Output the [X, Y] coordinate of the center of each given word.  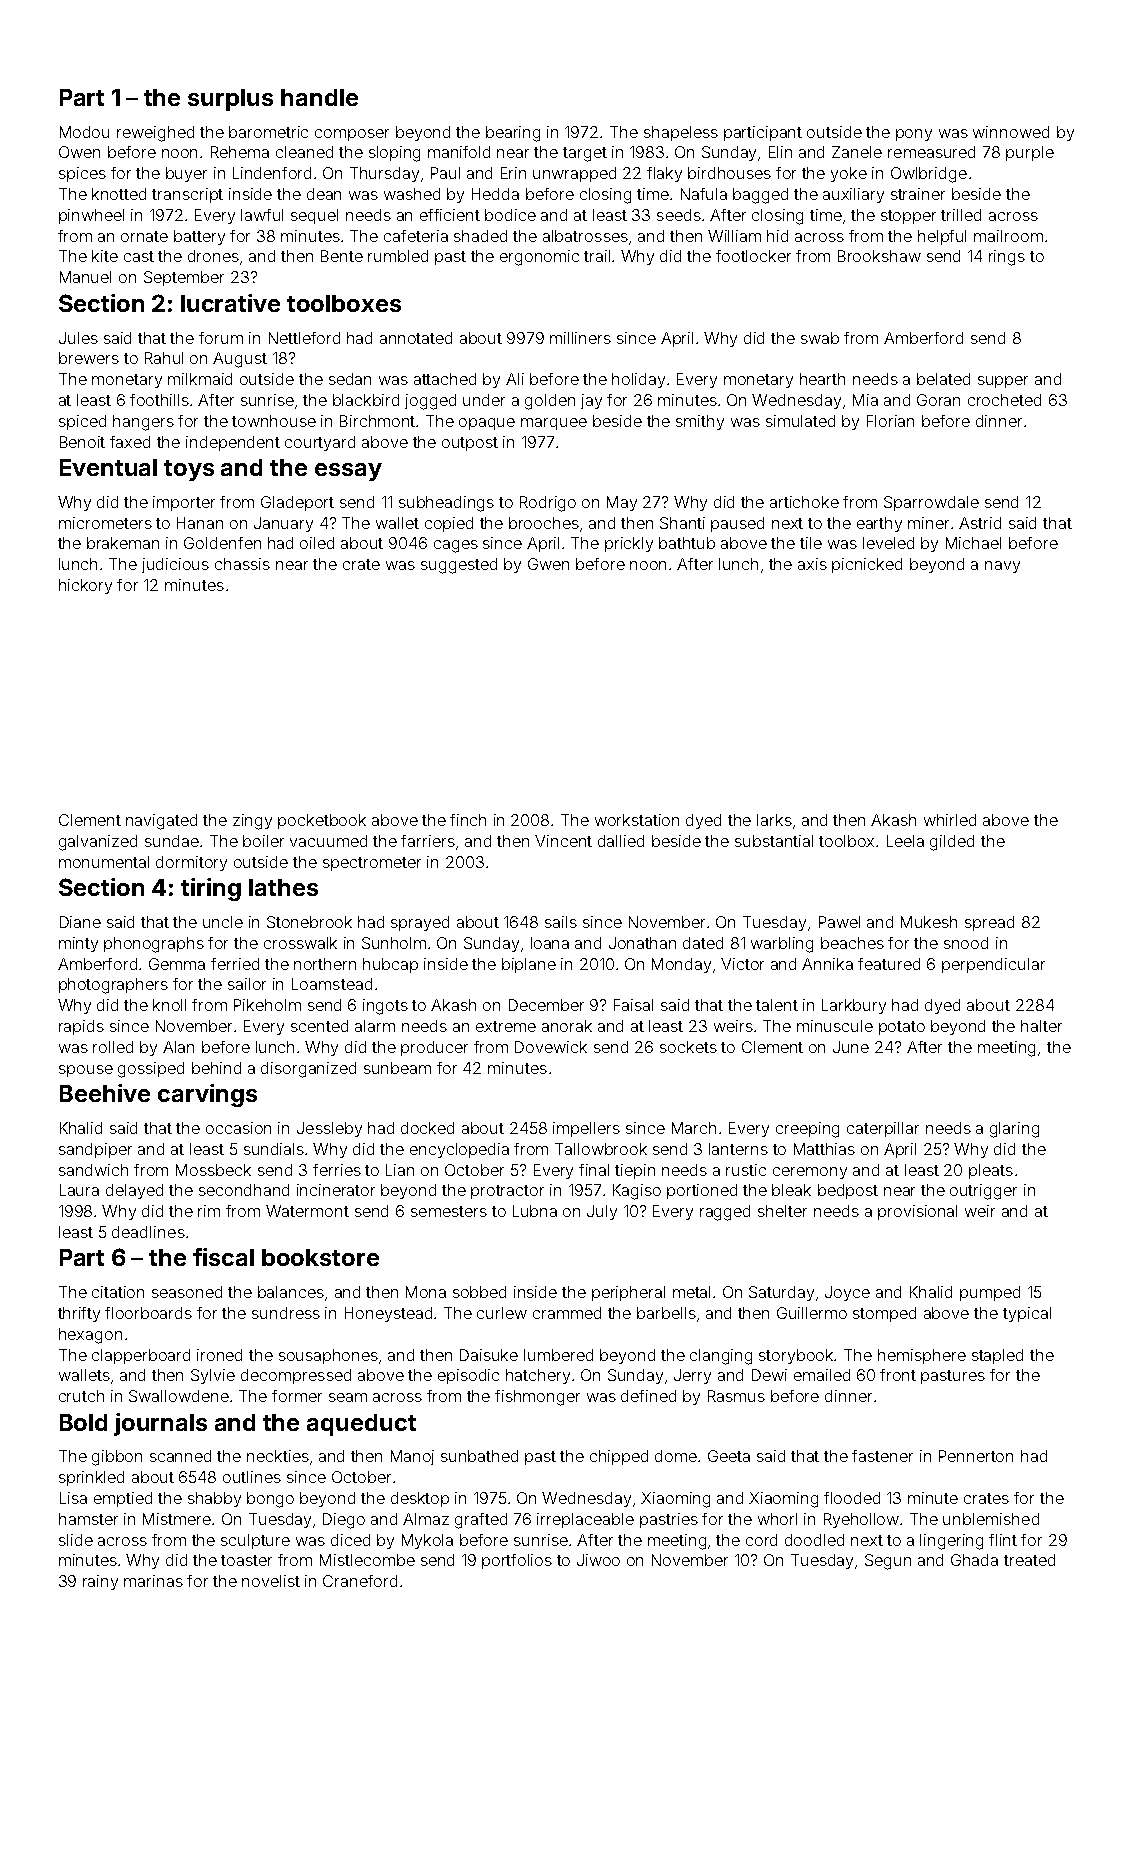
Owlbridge [929, 175]
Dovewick [551, 1047]
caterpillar [883, 1129]
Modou [84, 132]
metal [691, 1292]
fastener [882, 1456]
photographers [113, 986]
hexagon [90, 1336]
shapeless [681, 133]
